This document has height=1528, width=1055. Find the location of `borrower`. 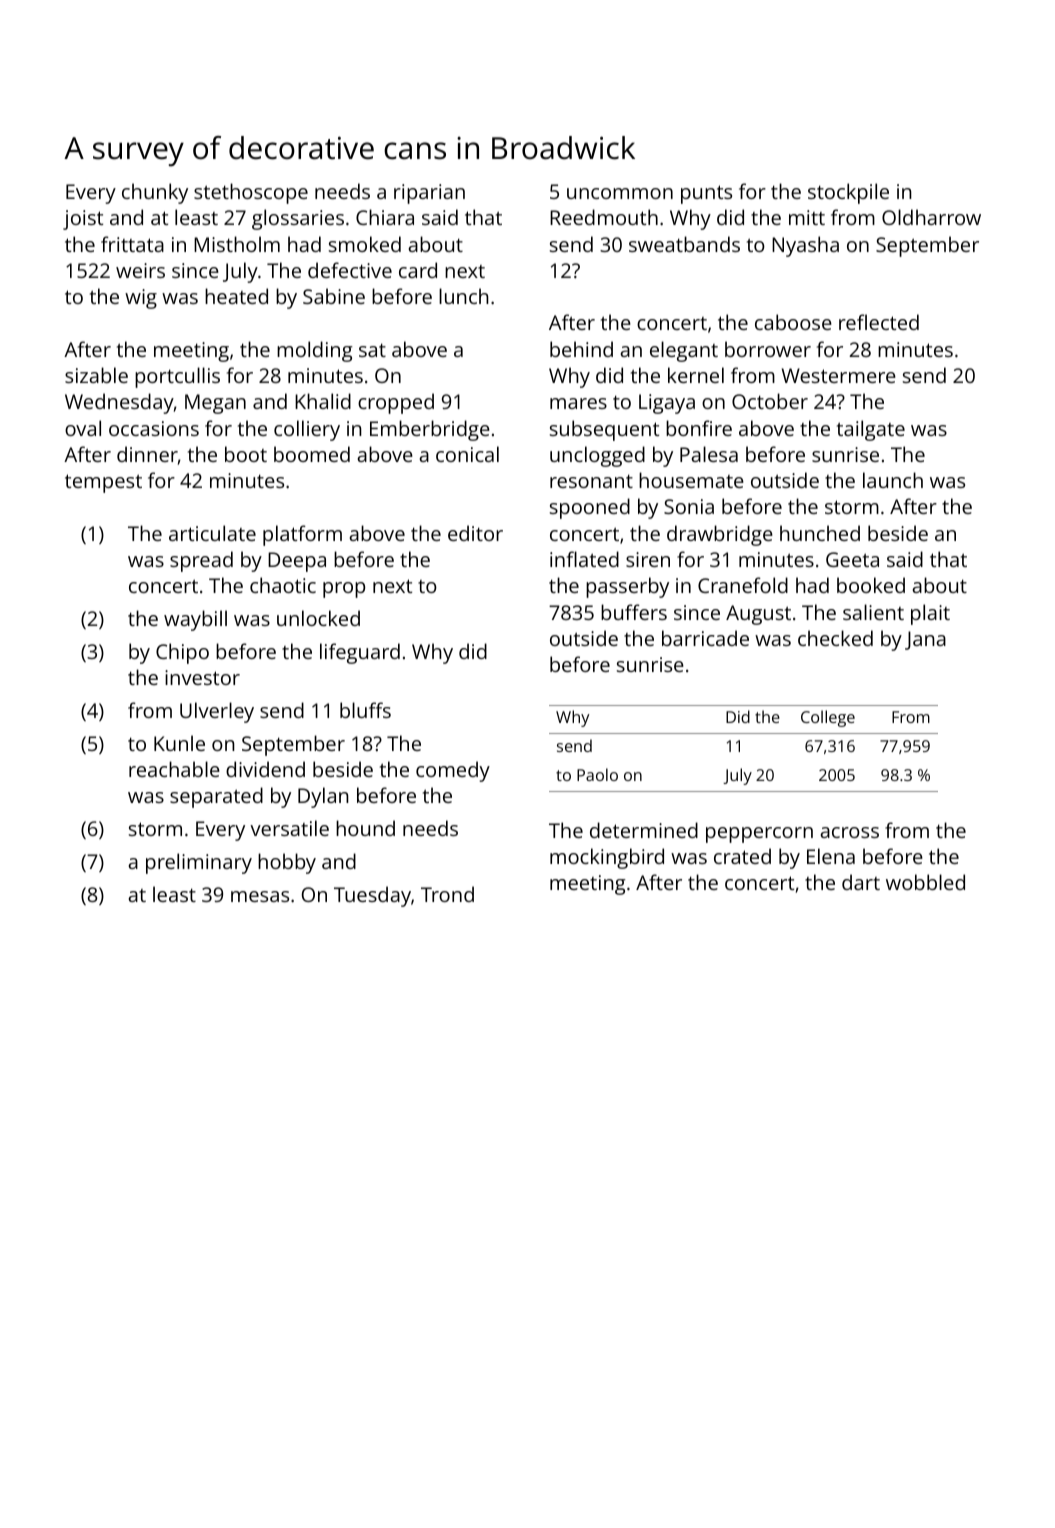

borrower is located at coordinates (768, 349).
